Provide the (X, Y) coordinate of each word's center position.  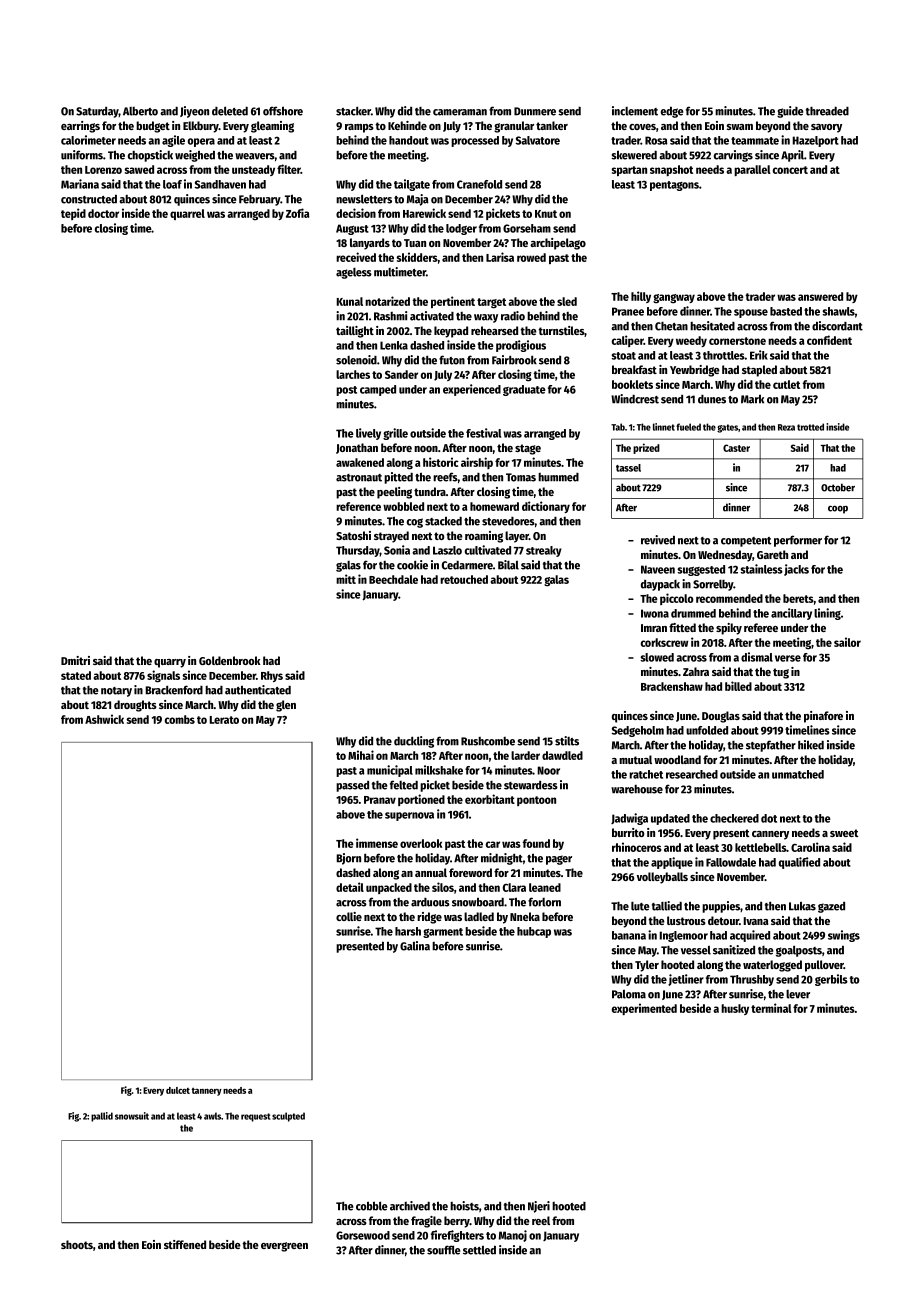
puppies (721, 907)
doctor (103, 213)
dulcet (178, 1090)
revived (658, 540)
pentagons (674, 186)
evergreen (284, 1247)
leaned (545, 887)
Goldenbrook (230, 660)
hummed (558, 477)
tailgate (412, 185)
